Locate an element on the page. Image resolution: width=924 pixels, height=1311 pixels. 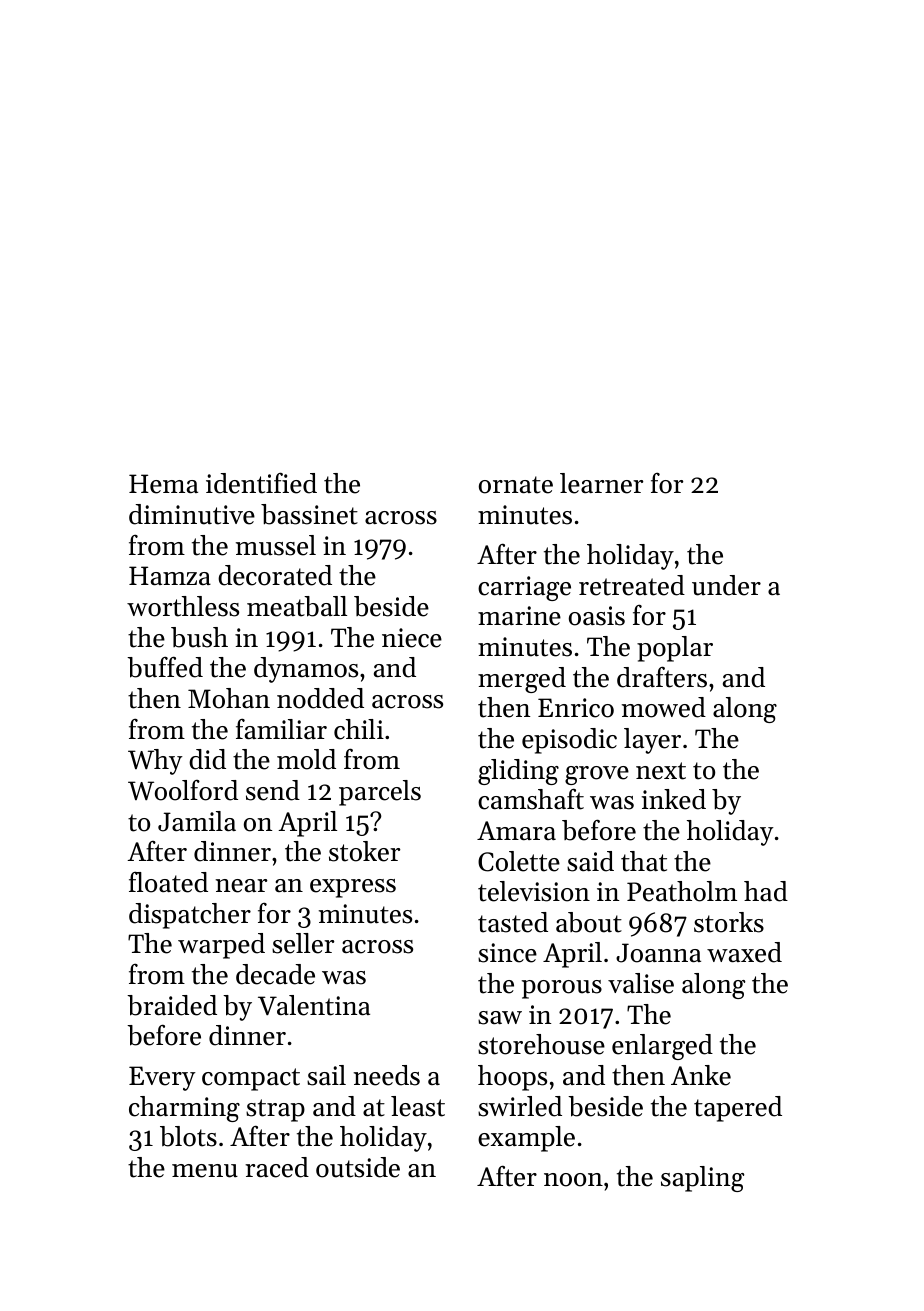
under is located at coordinates (726, 585).
